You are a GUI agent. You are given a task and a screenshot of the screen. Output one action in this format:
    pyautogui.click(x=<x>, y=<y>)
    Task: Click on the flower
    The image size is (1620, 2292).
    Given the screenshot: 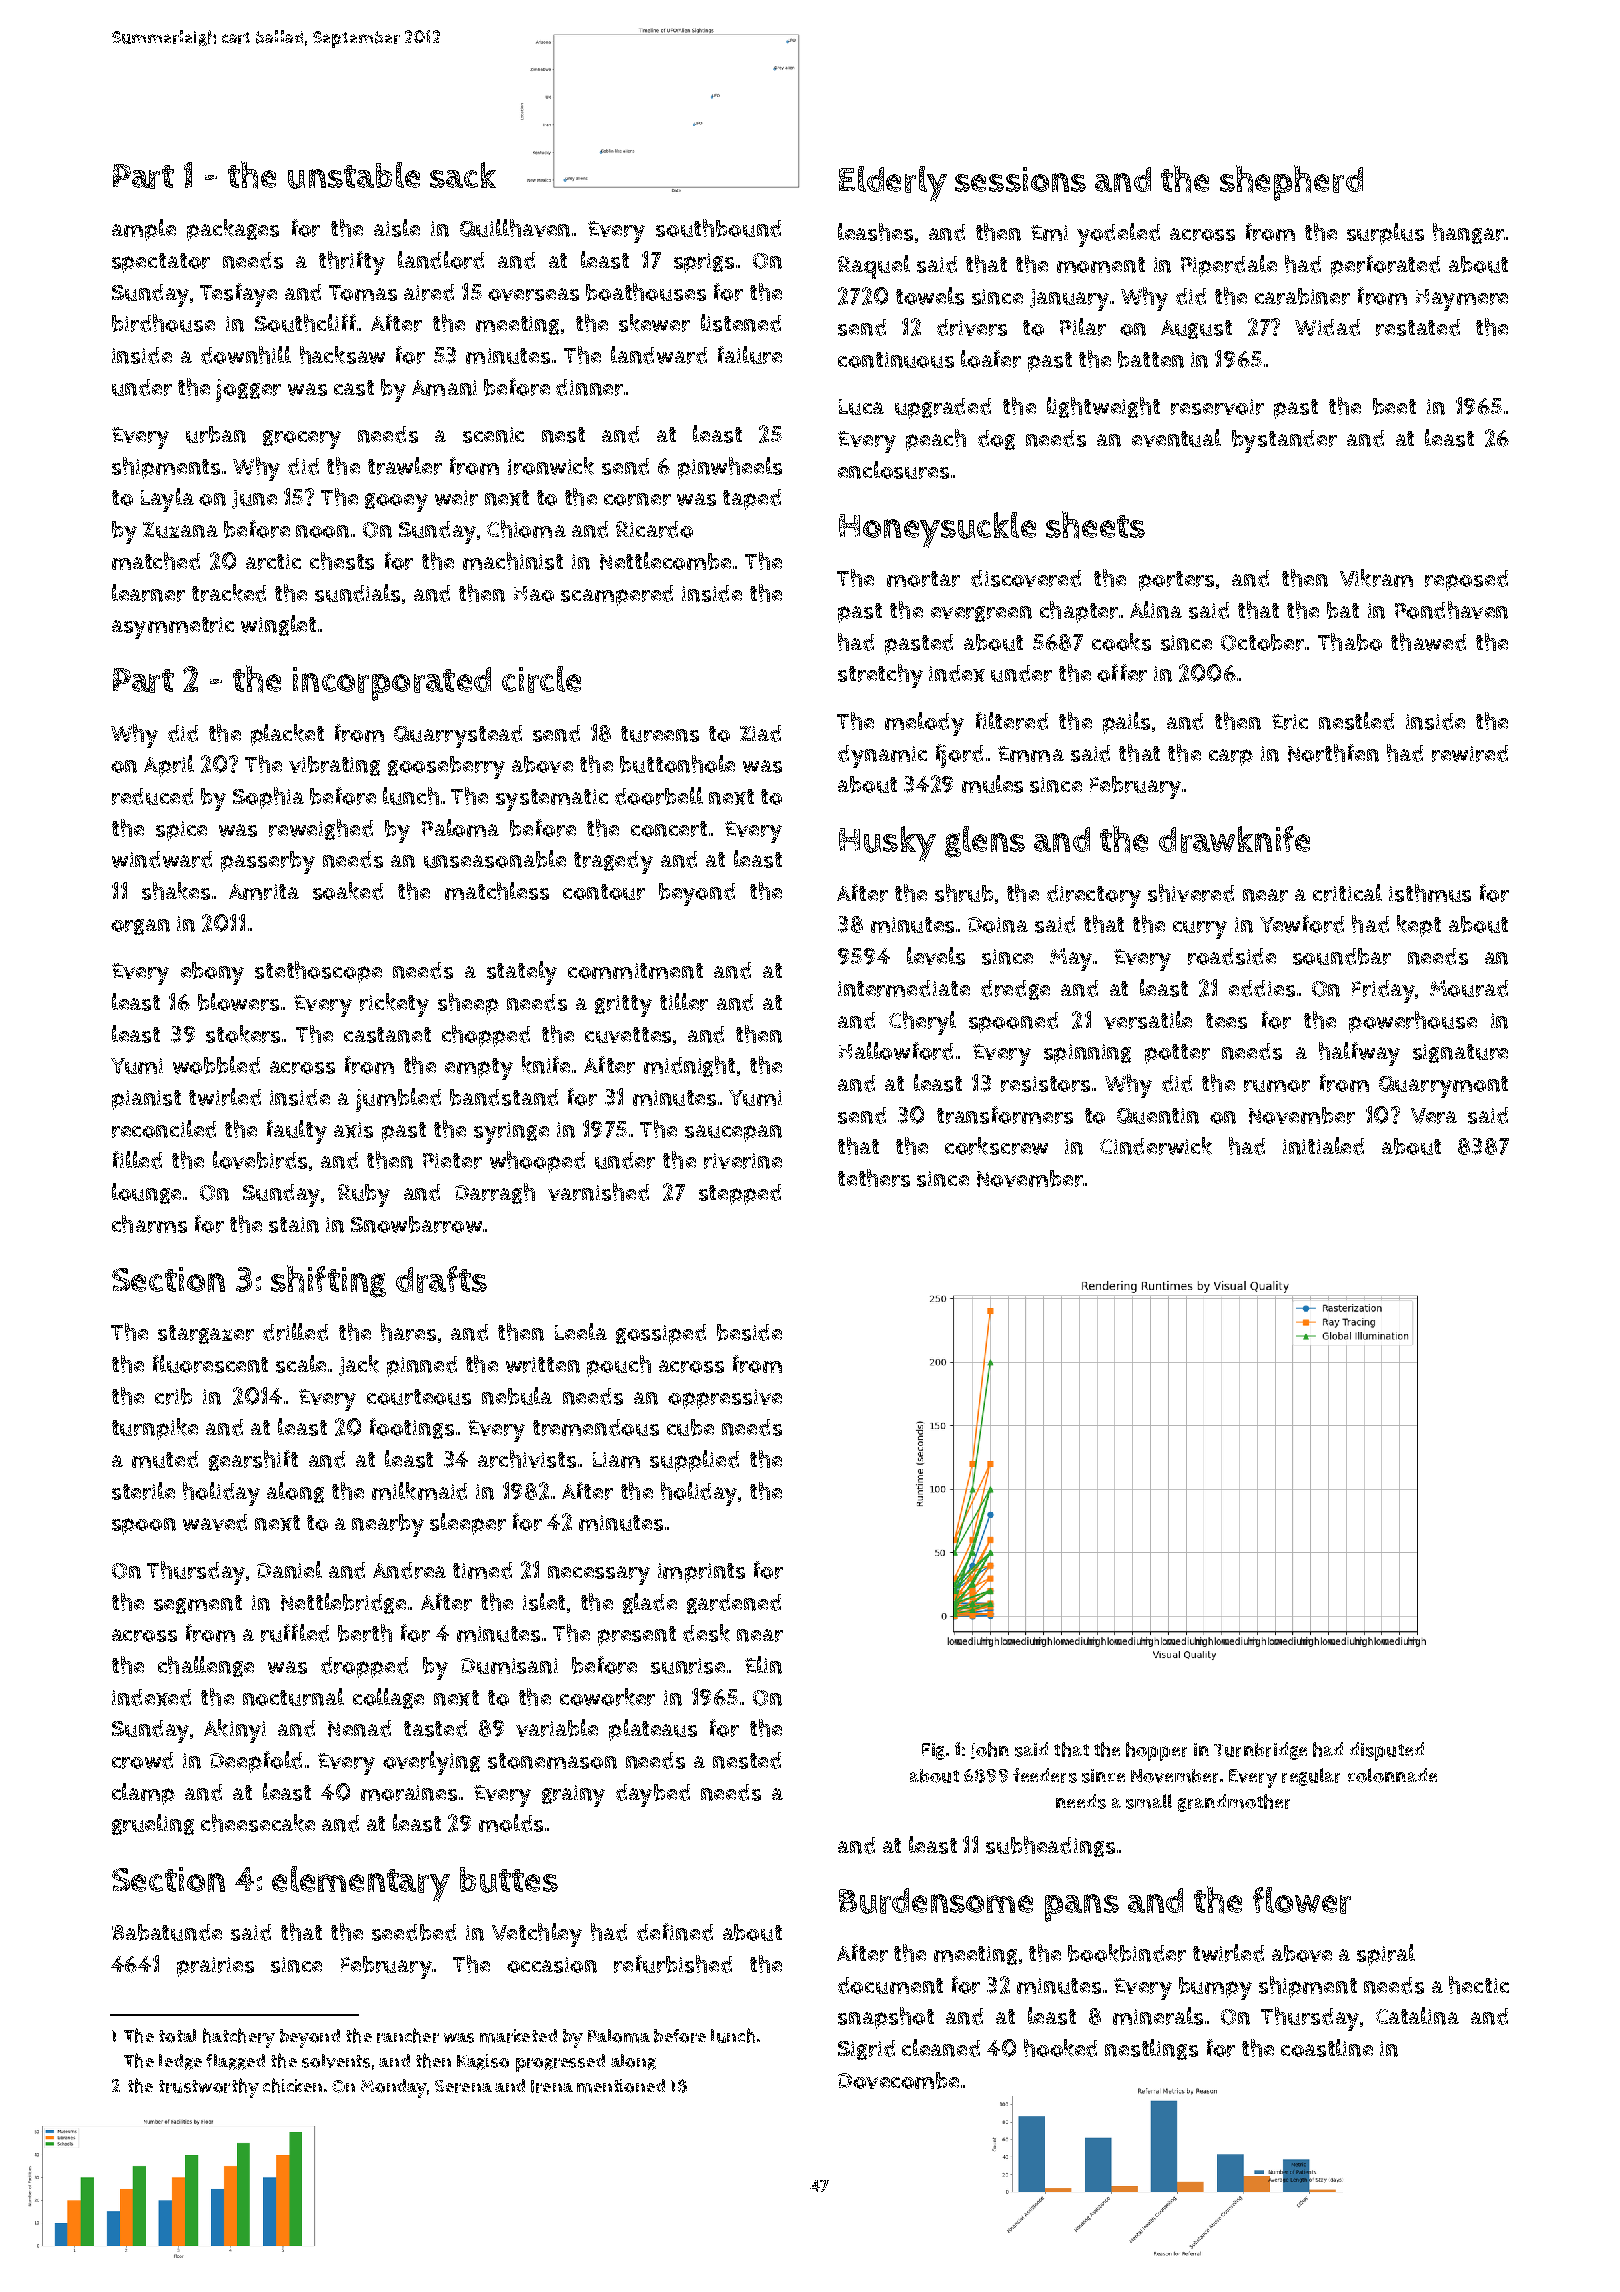 What is the action you would take?
    pyautogui.click(x=1302, y=1900)
